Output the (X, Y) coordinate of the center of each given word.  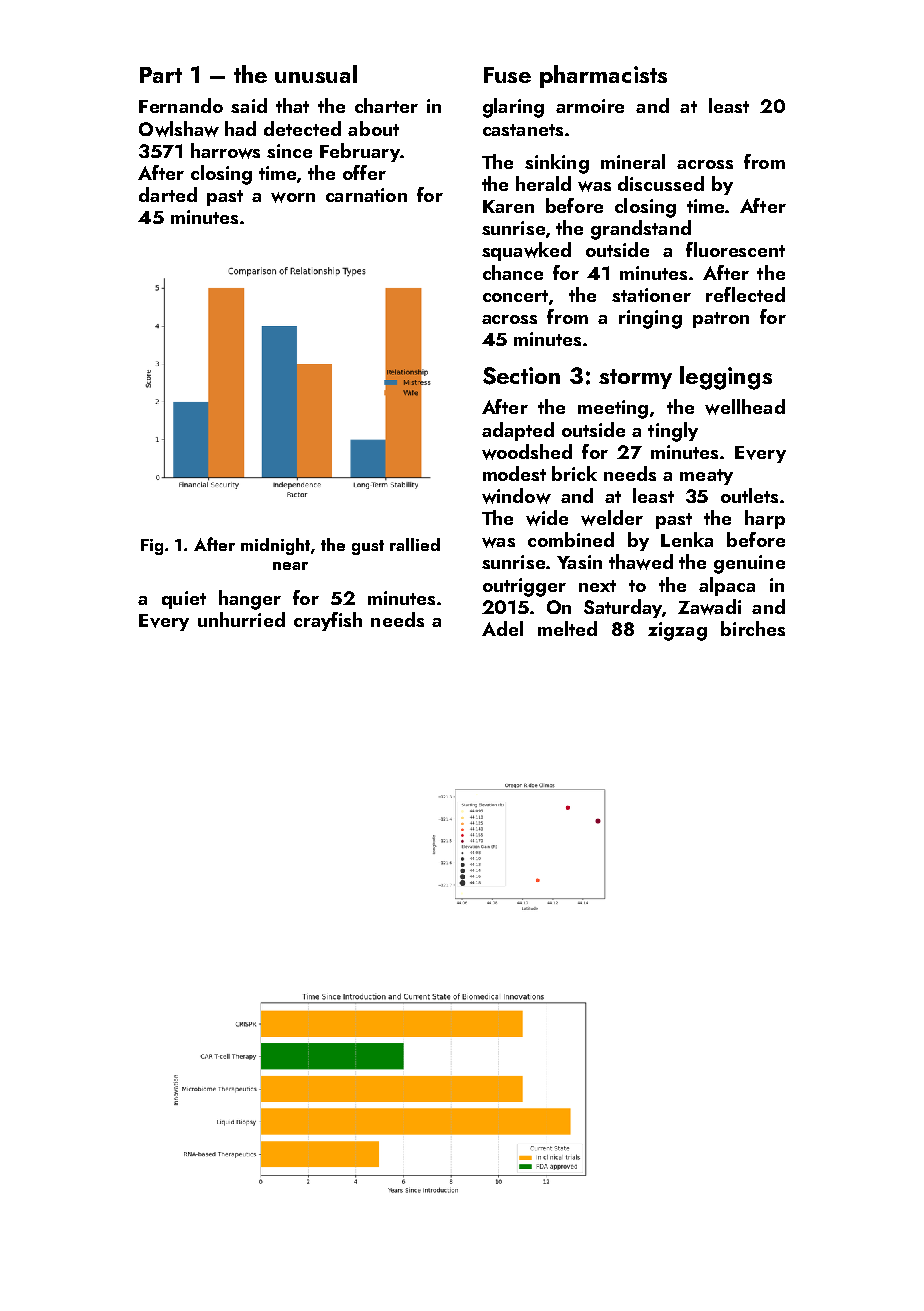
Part (161, 75)
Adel (502, 628)
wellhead (745, 407)
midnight (275, 546)
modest (514, 473)
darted (168, 194)
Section (521, 376)
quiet (184, 600)
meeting (613, 409)
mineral (633, 161)
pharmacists (603, 76)
